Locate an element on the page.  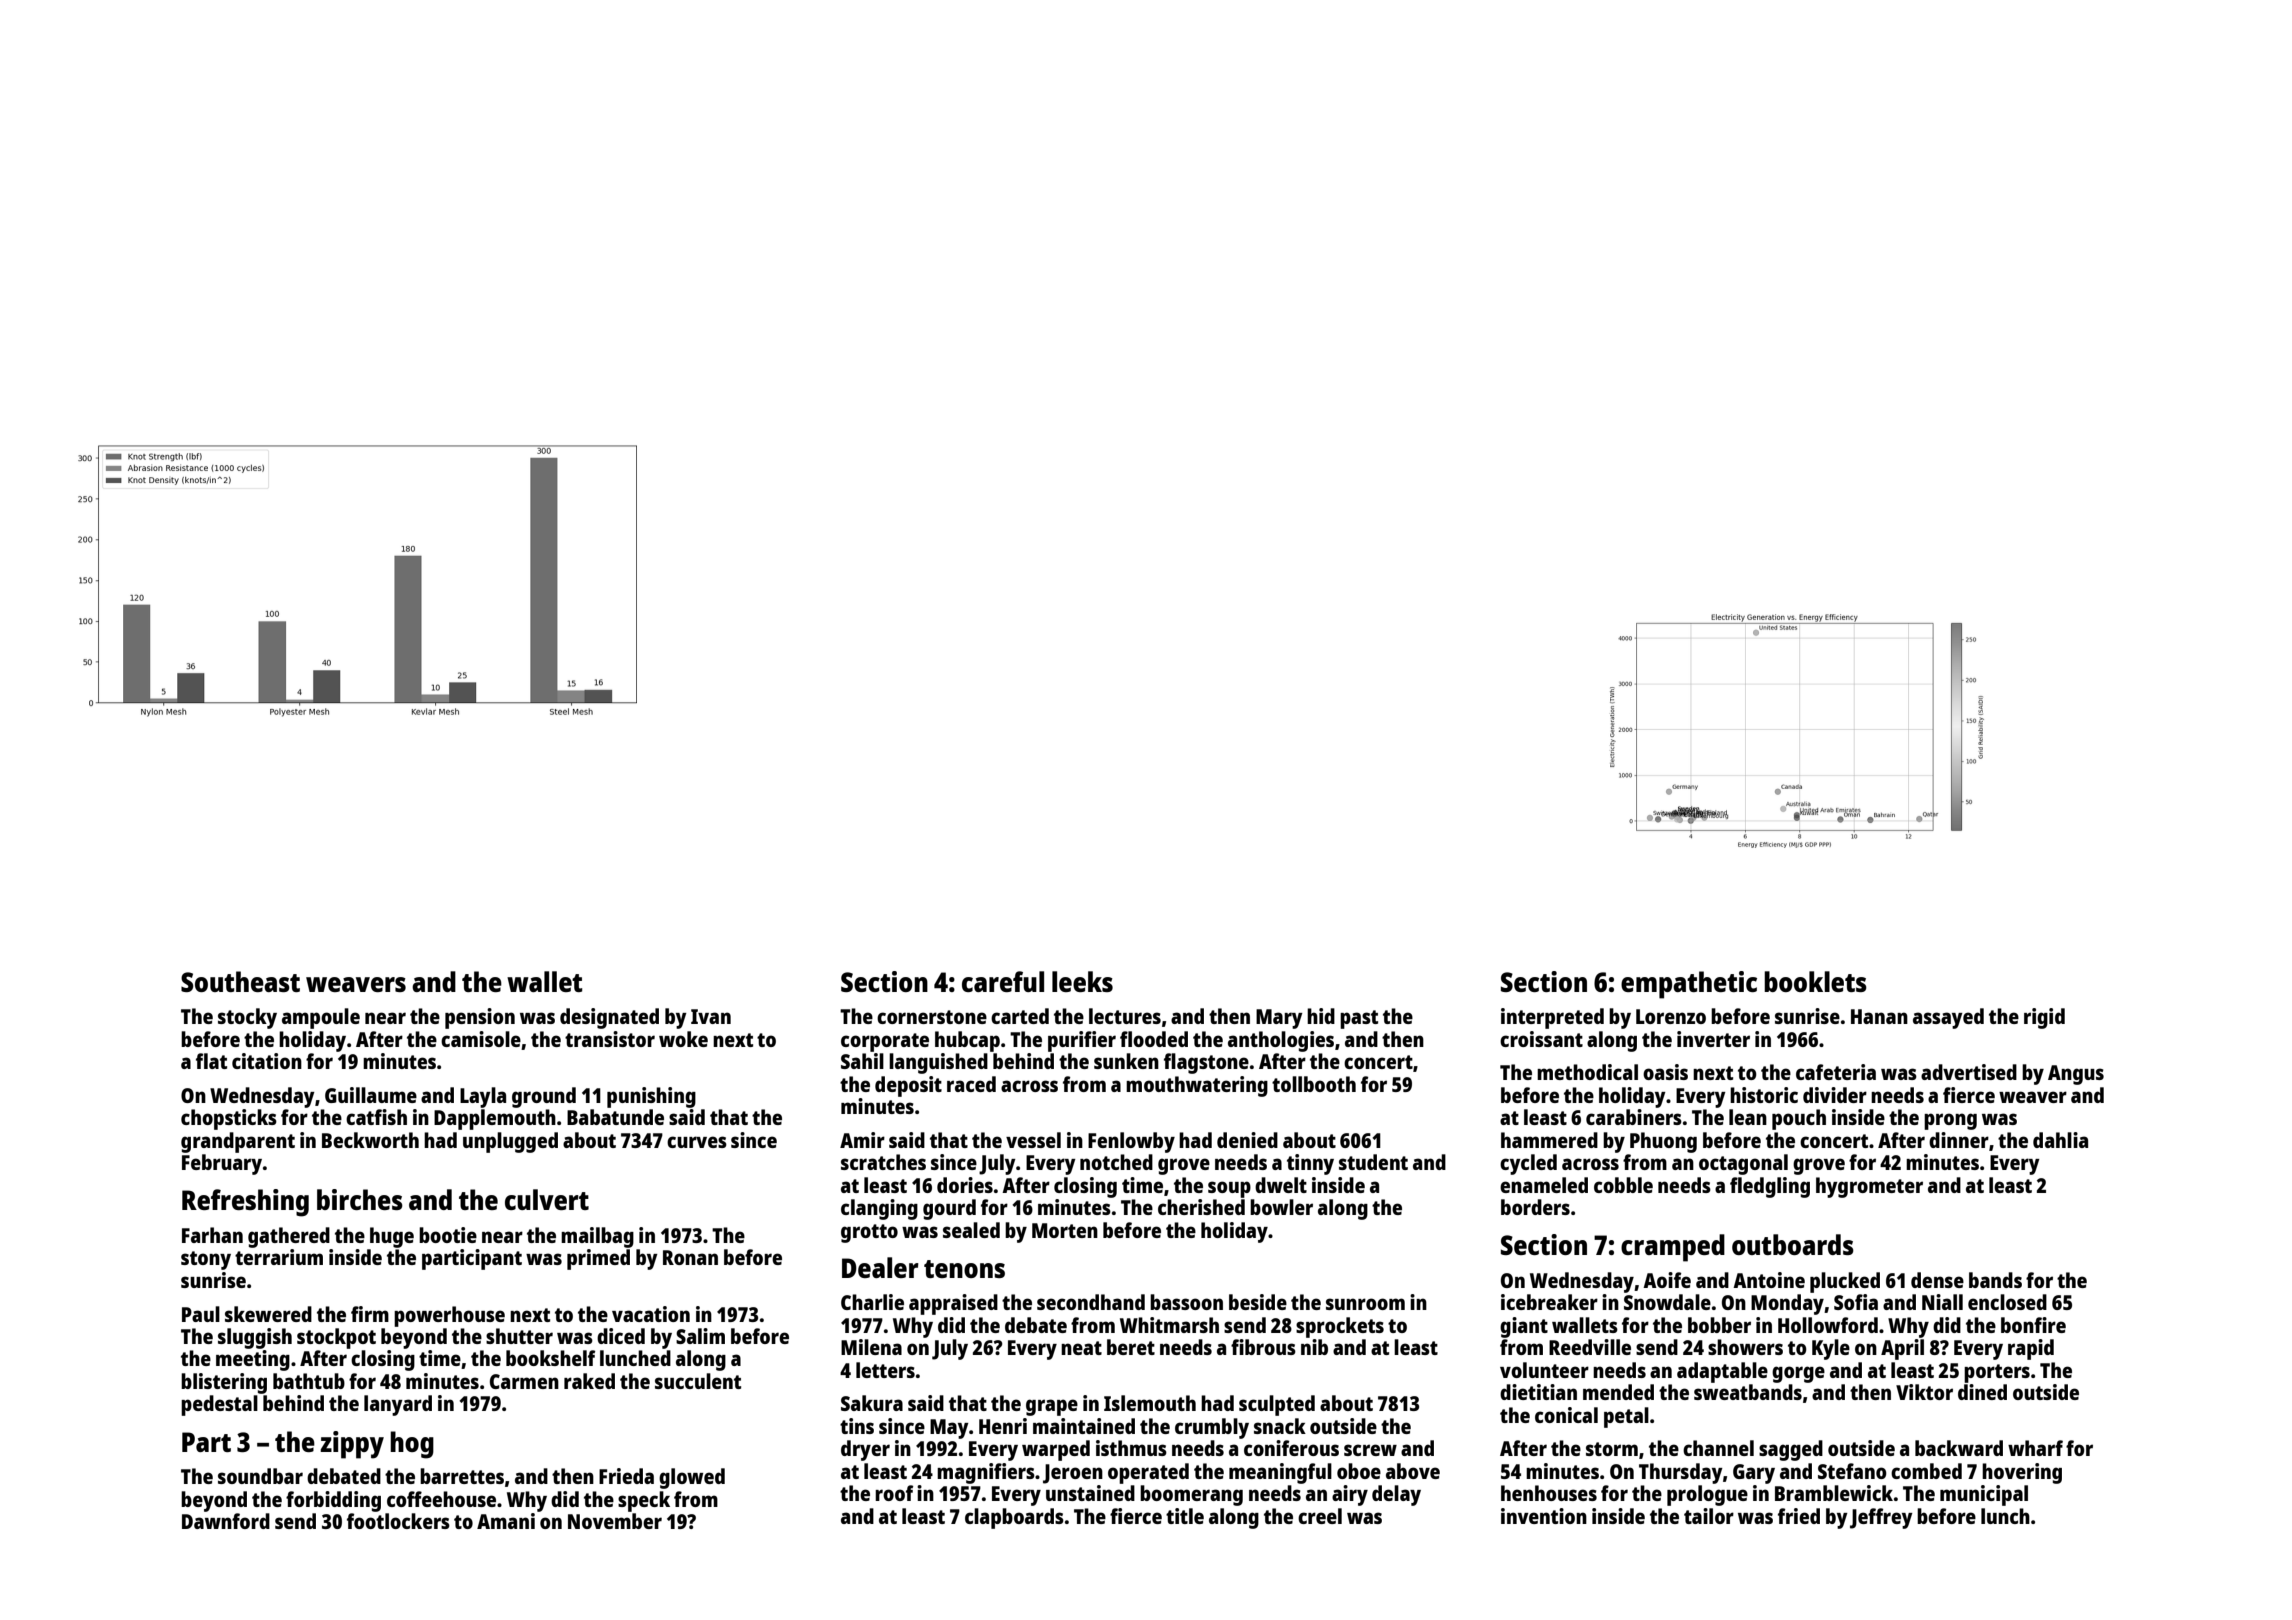
booklets is located at coordinates (1815, 981).
